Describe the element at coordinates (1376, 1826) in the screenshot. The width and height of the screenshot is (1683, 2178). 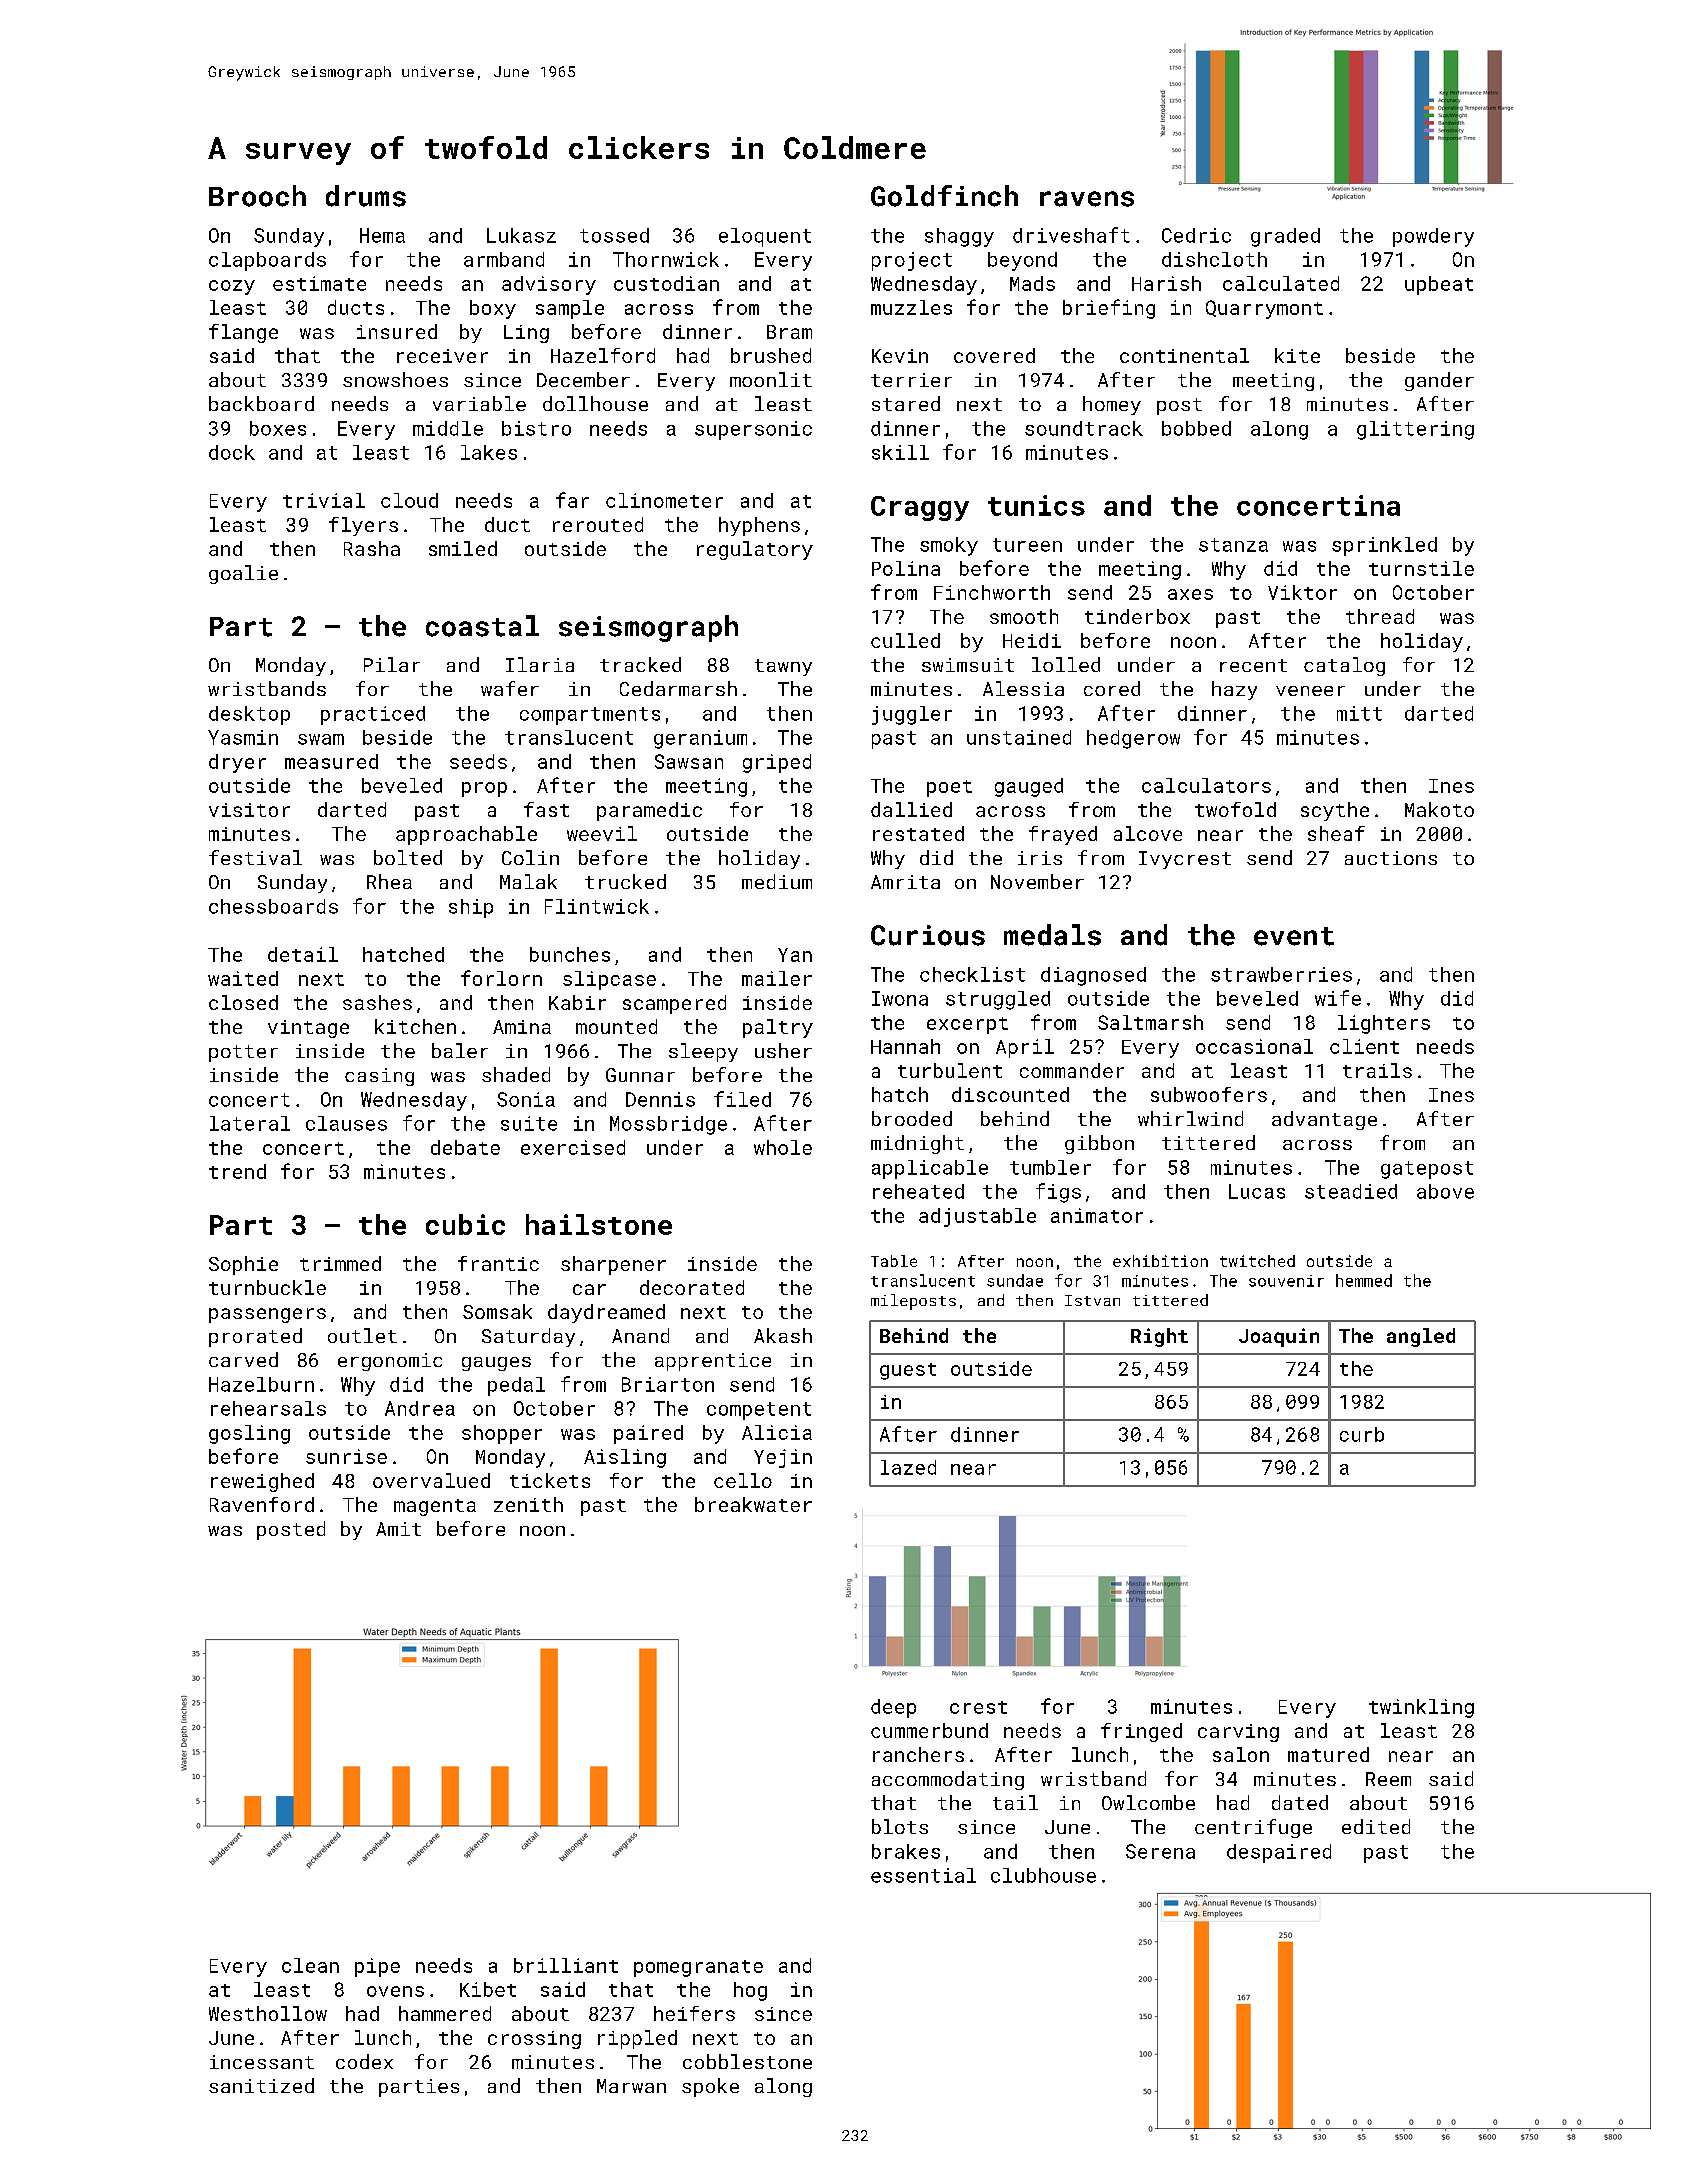
I see `edited` at that location.
